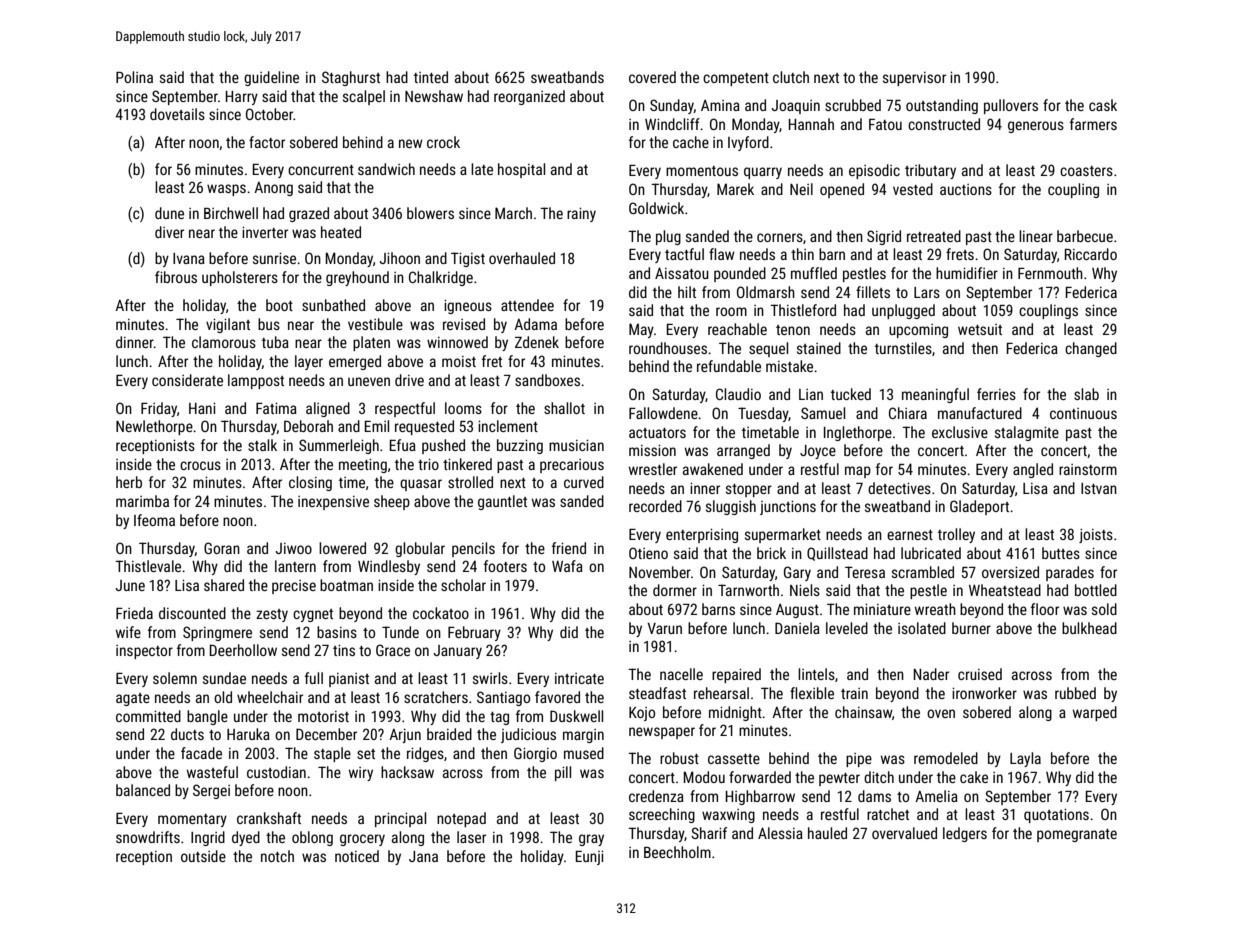  What do you see at coordinates (980, 413) in the image?
I see `manufactured` at bounding box center [980, 413].
